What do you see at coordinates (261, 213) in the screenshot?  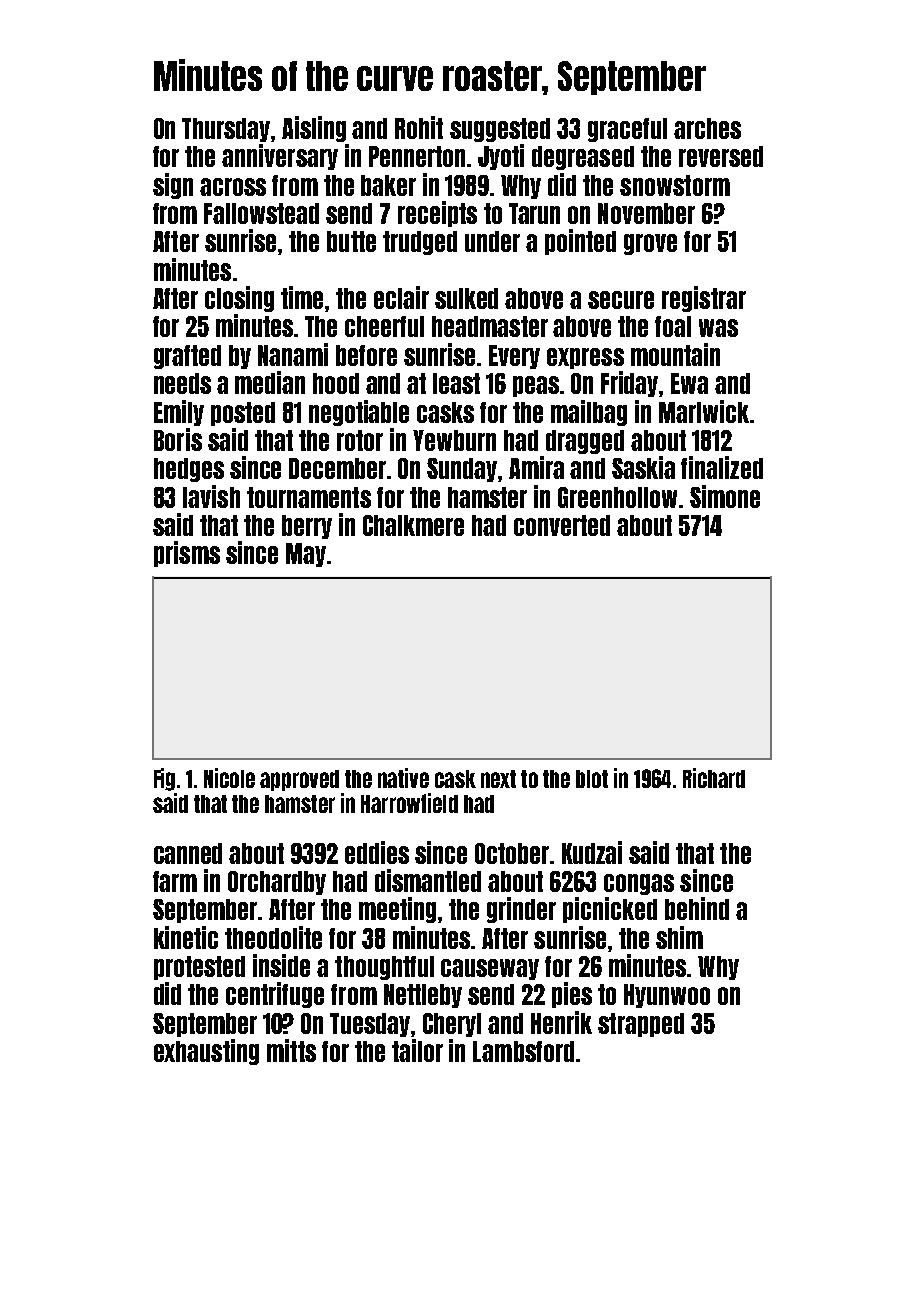 I see `Fallowstead` at bounding box center [261, 213].
